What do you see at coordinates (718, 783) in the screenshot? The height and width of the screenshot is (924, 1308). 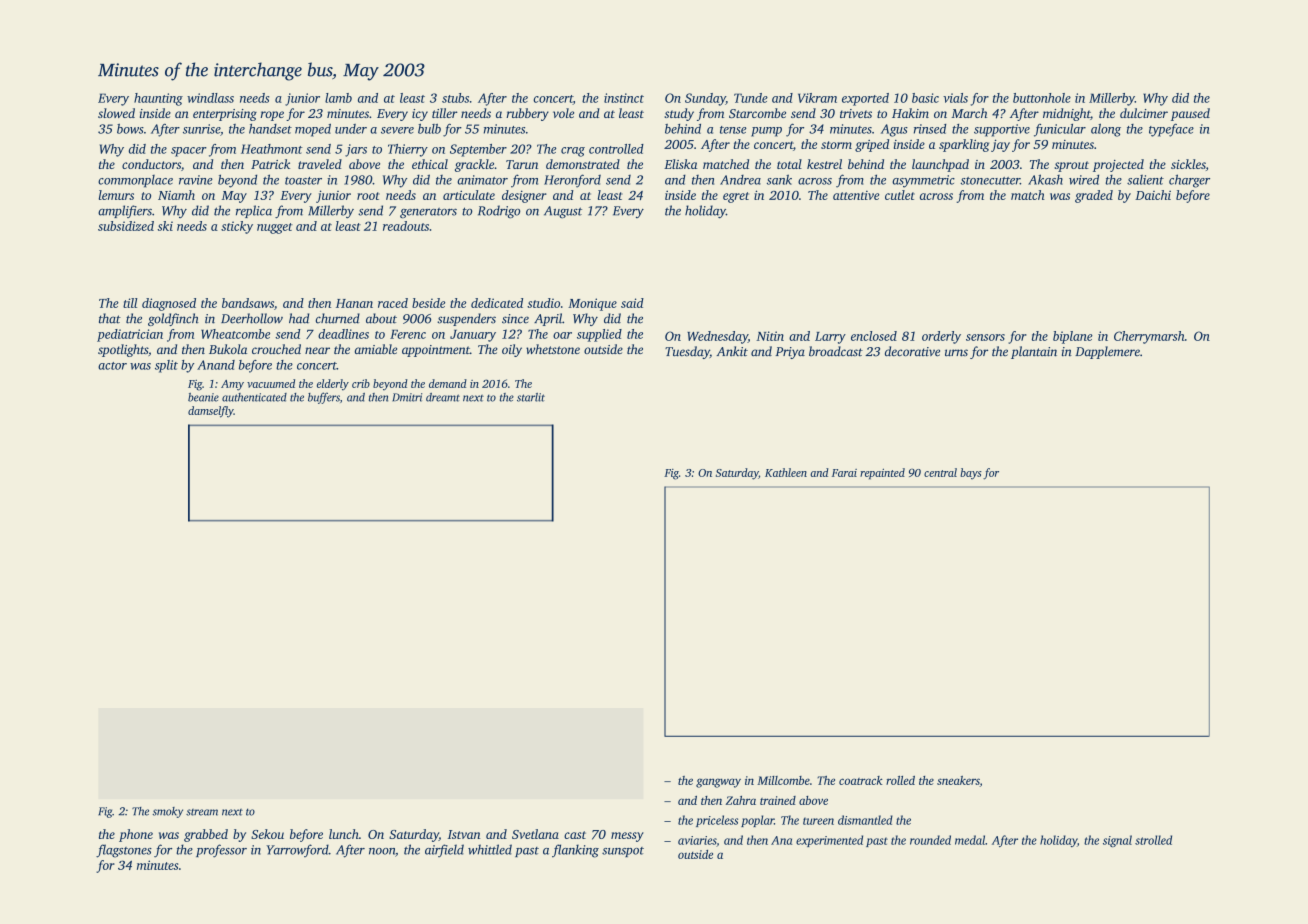 I see `gangway` at bounding box center [718, 783].
